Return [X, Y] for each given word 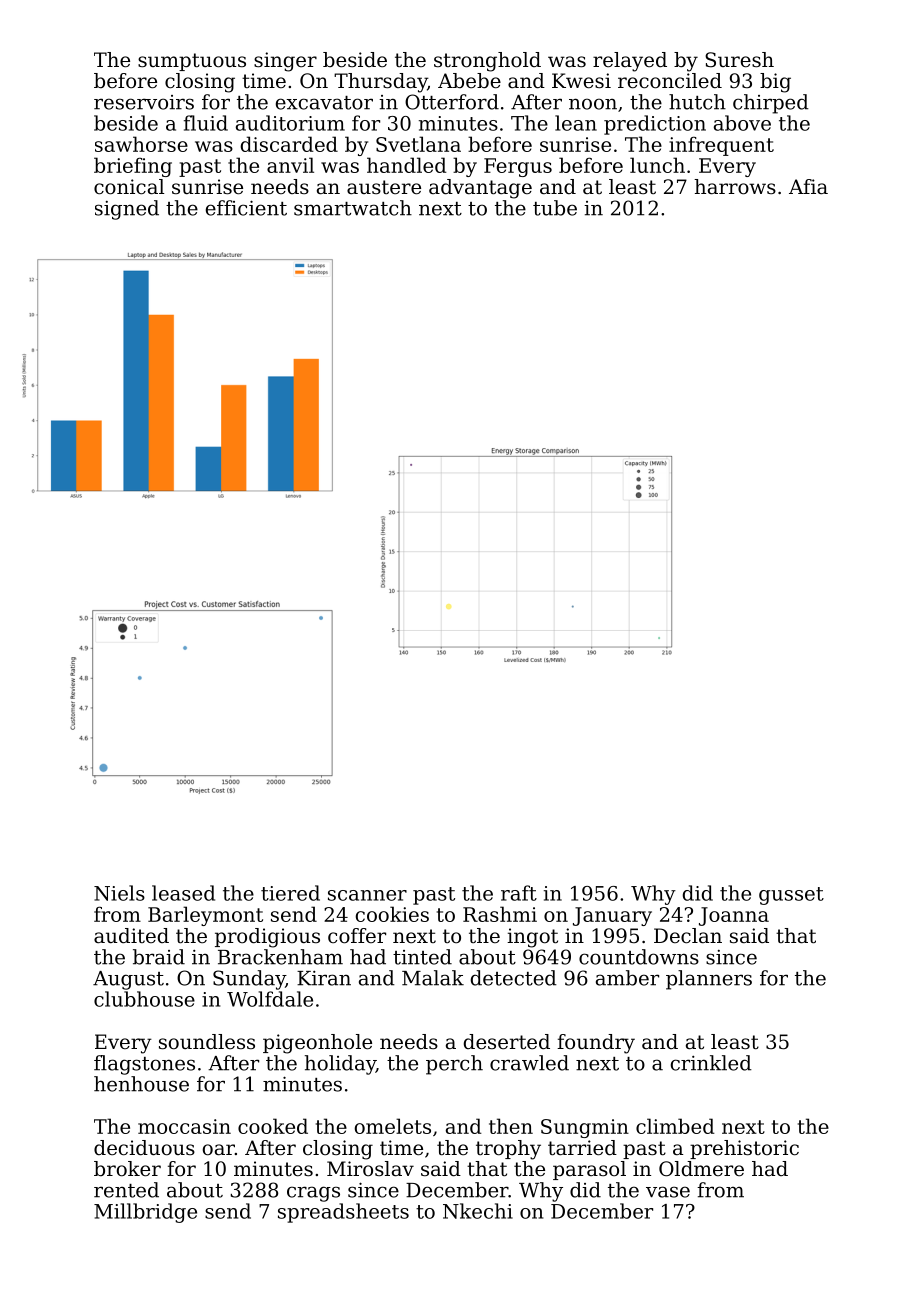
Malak [433, 978]
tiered [290, 893]
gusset [791, 896]
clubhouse [144, 999]
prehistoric [744, 1149]
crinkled [711, 1063]
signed [127, 210]
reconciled [670, 81]
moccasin [184, 1126]
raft [519, 893]
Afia [808, 187]
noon [593, 104]
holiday [340, 1065]
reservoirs [144, 102]
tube [555, 208]
